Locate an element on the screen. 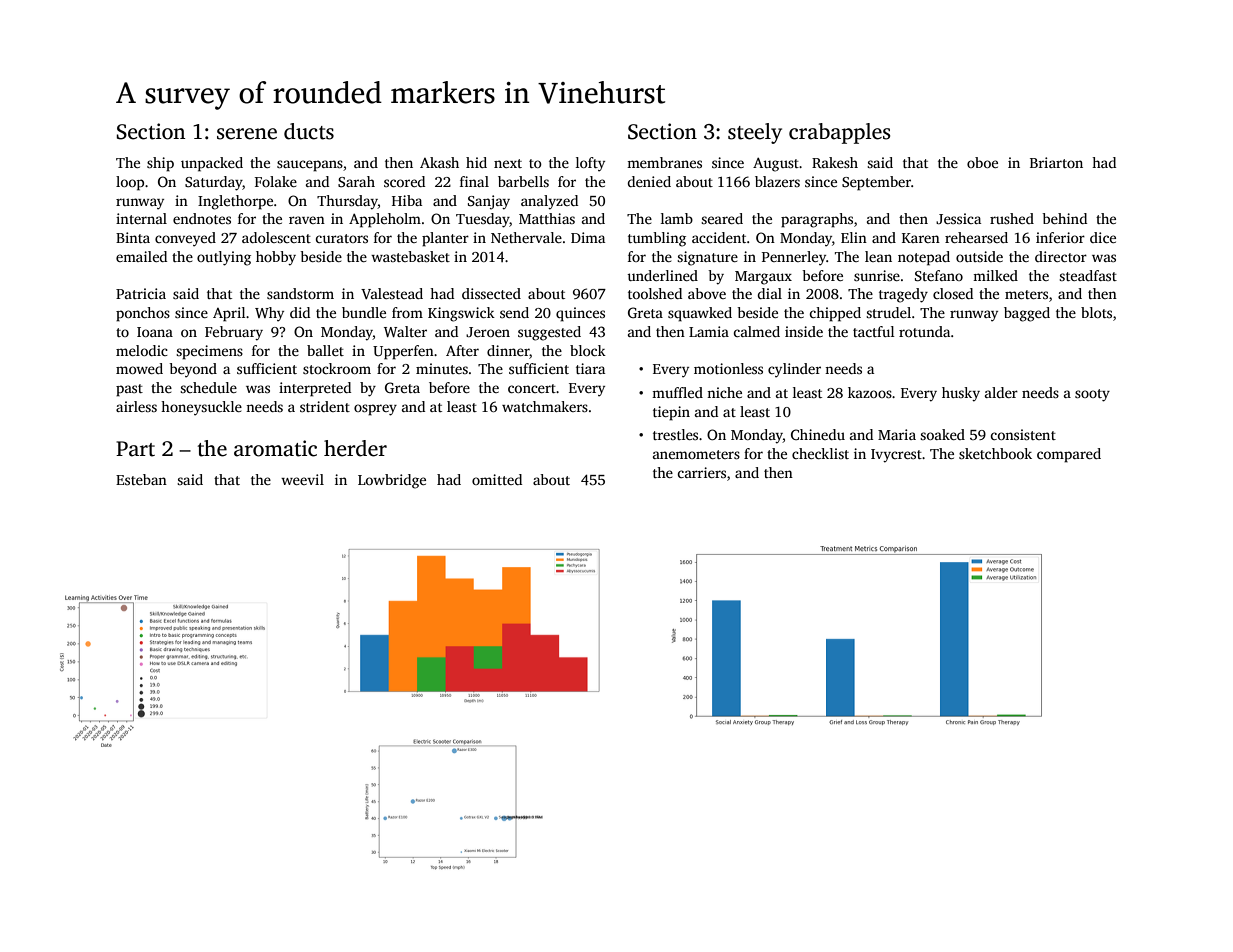 Image resolution: width=1233 pixels, height=952 pixels. steely is located at coordinates (755, 133).
